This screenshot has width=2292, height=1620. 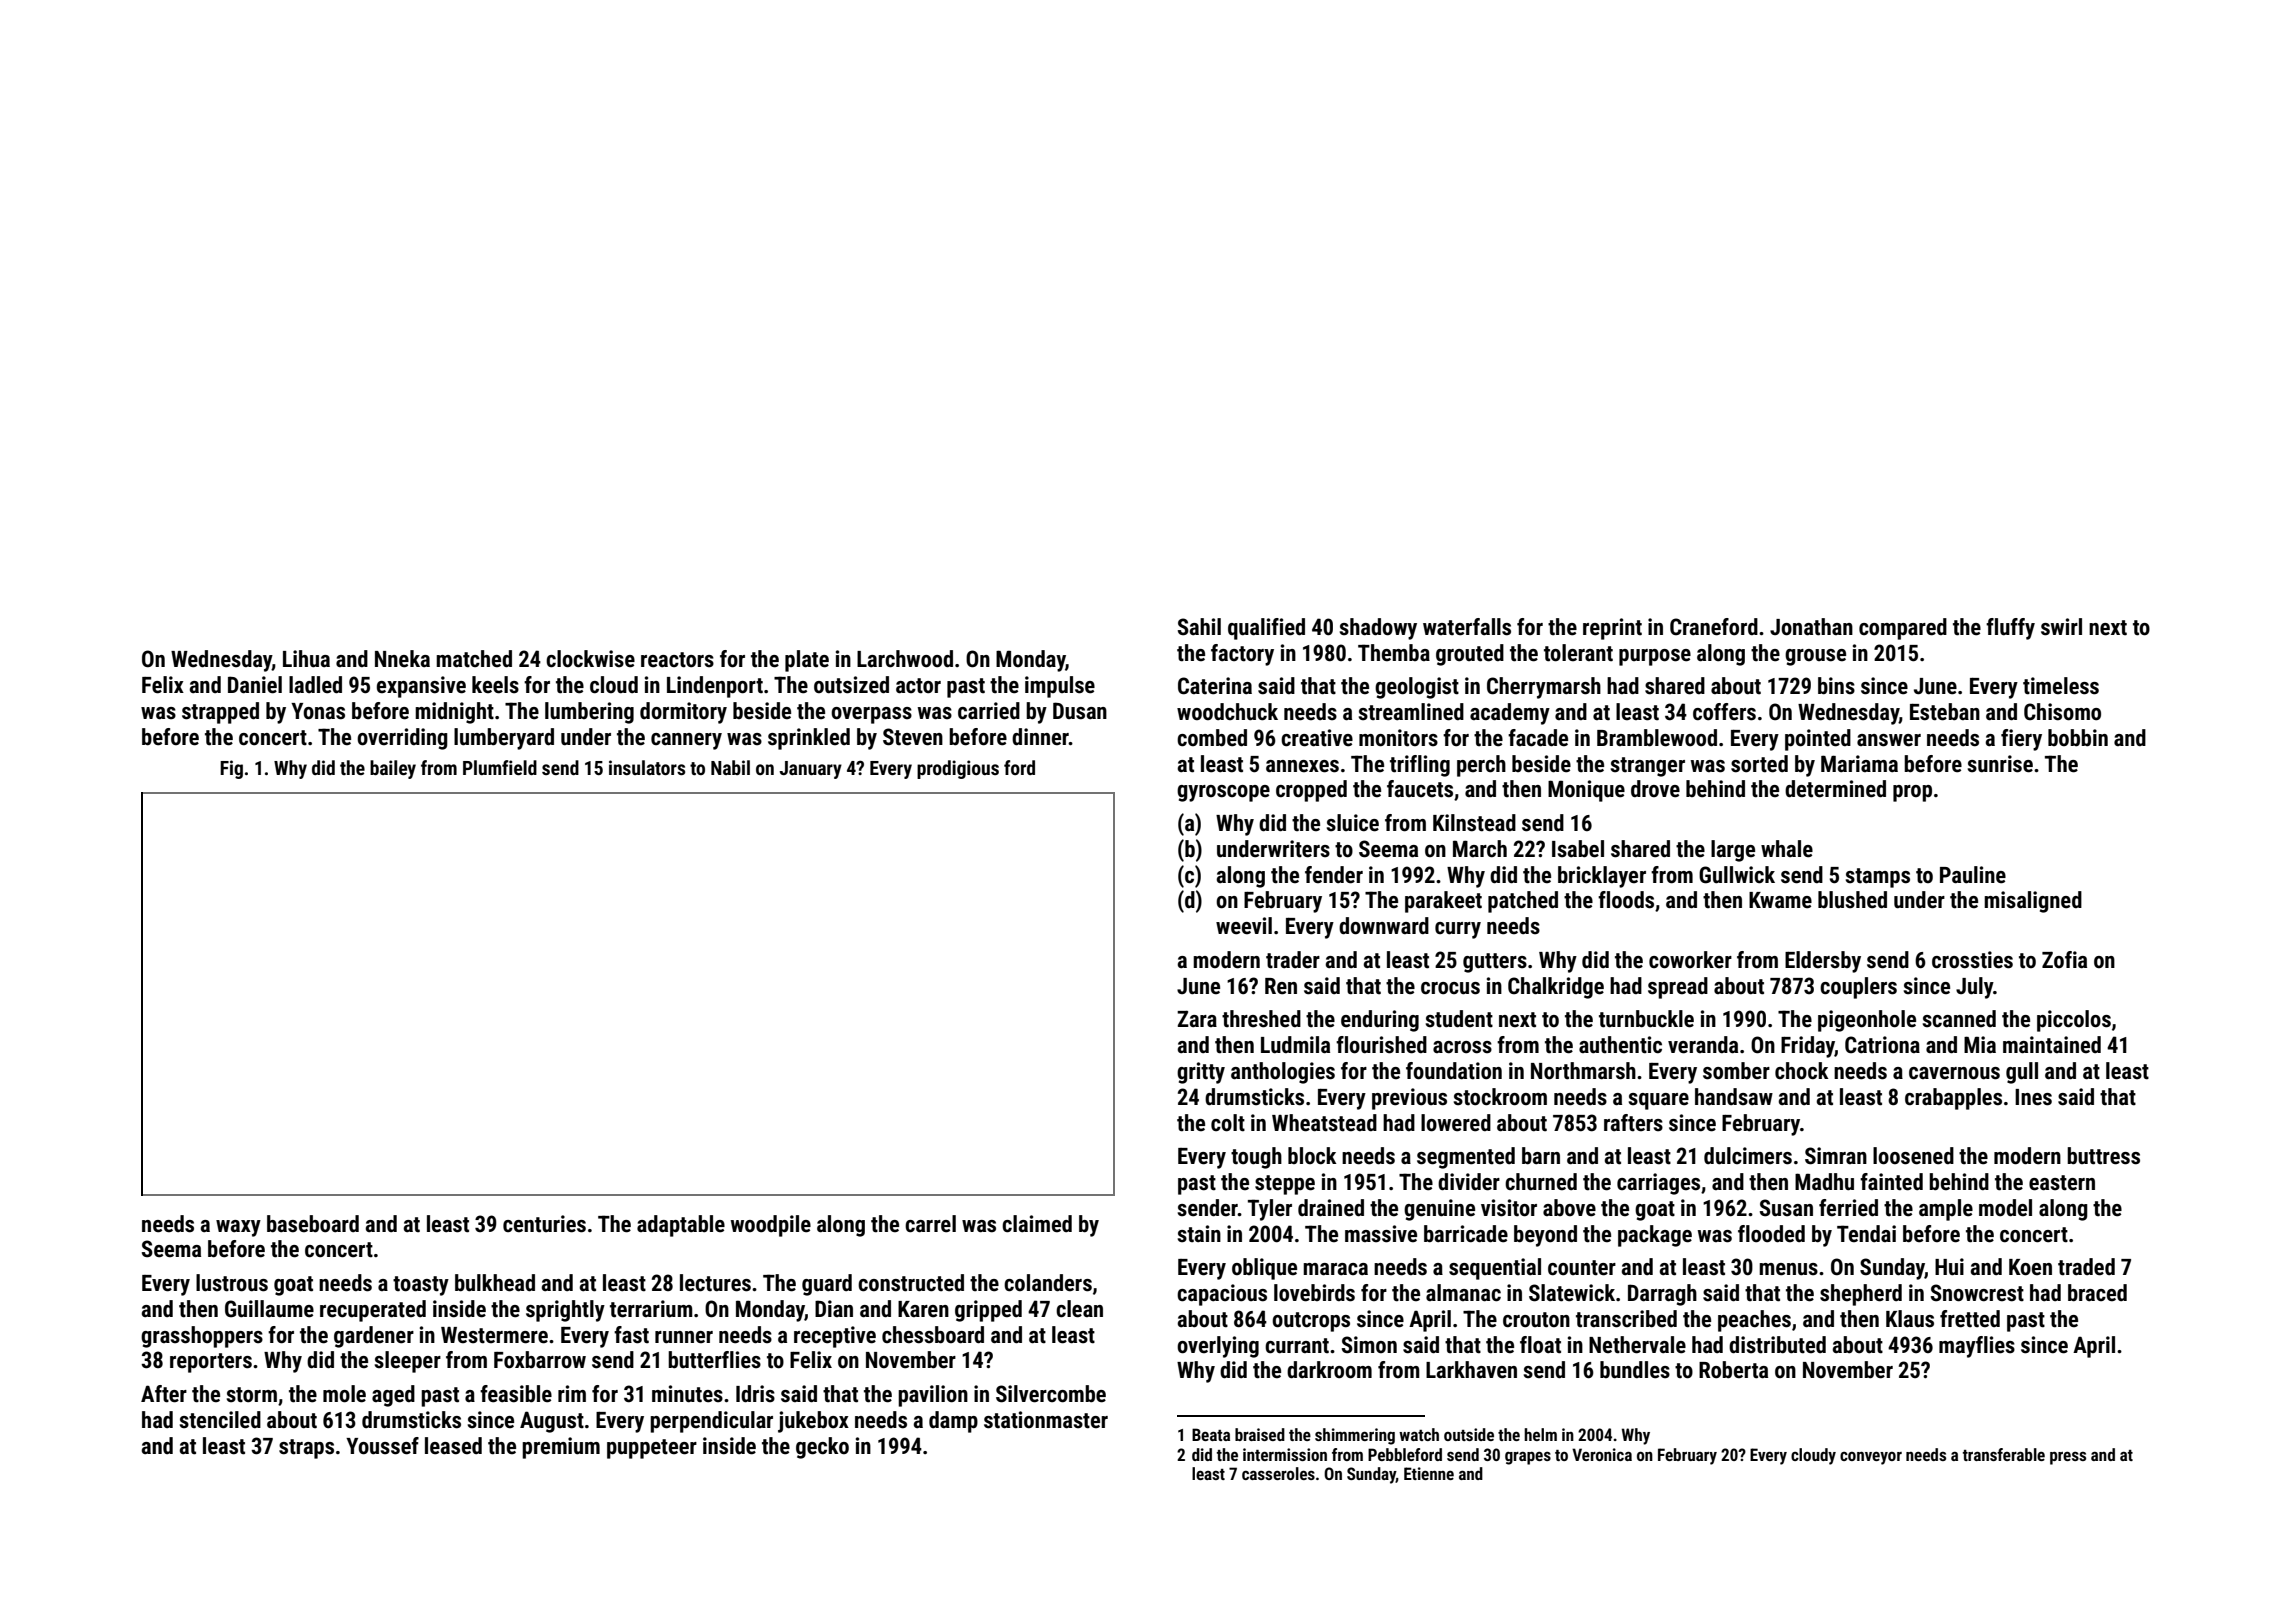 What do you see at coordinates (1612, 629) in the screenshot?
I see `reprint` at bounding box center [1612, 629].
